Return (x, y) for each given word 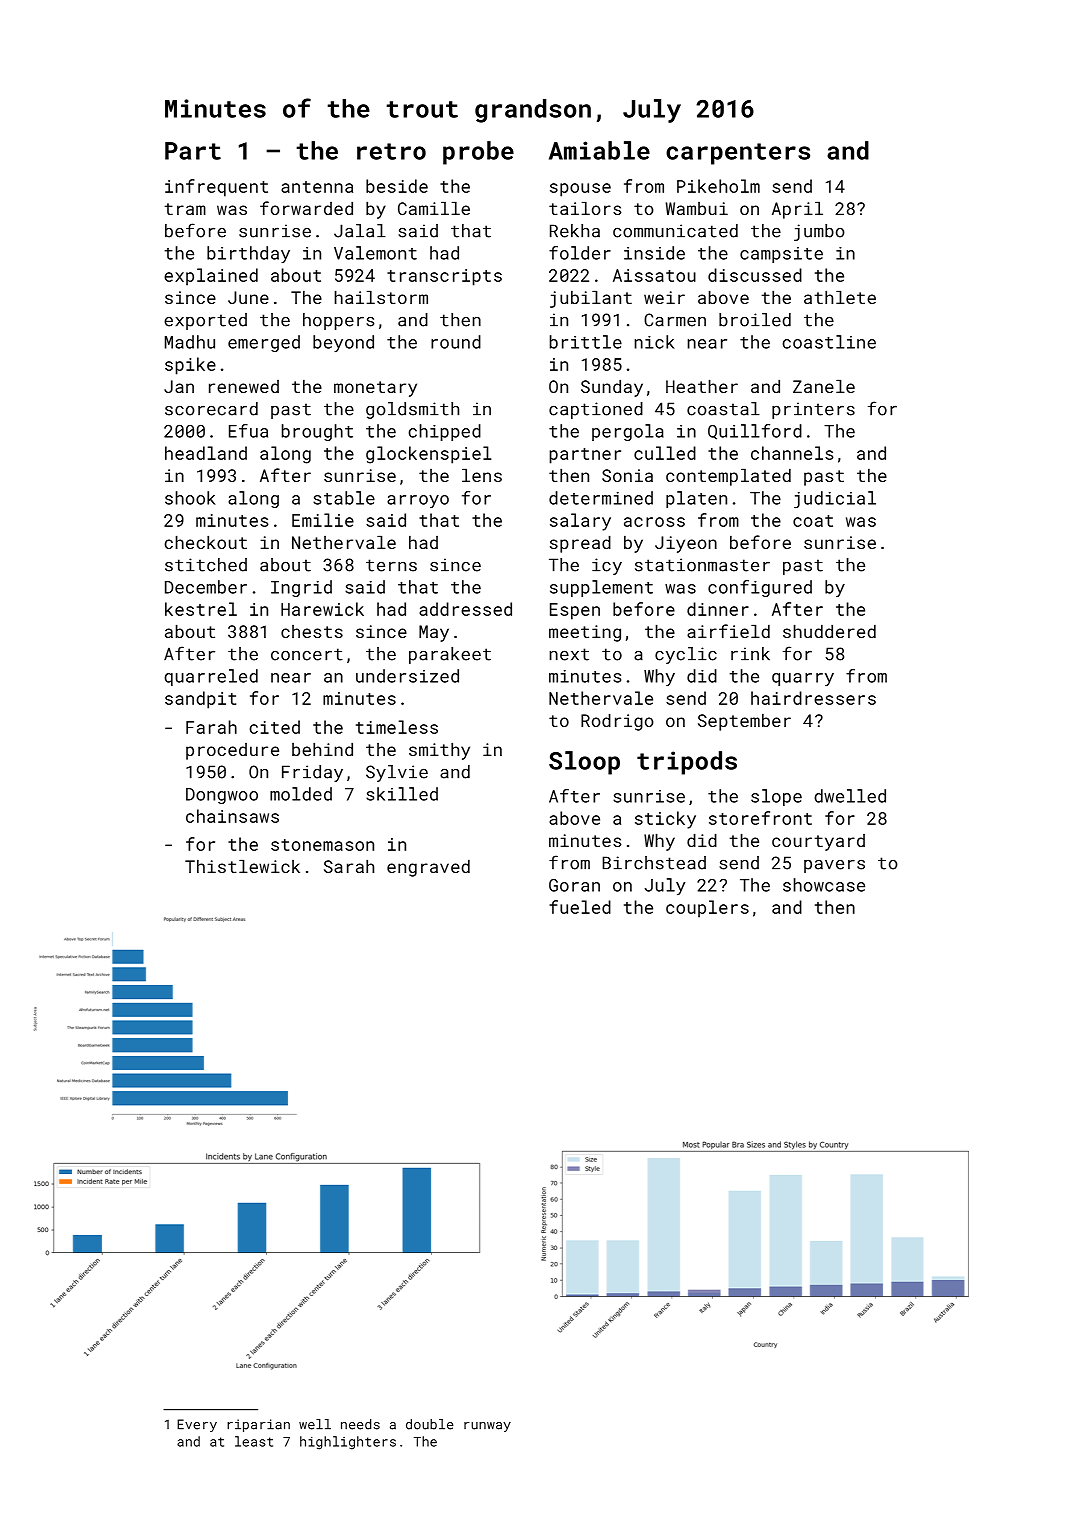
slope (776, 797)
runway (487, 1427)
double (430, 1424)
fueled (580, 907)
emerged (264, 343)
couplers (707, 909)
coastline (829, 342)
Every (197, 1425)
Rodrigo (617, 722)
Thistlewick (242, 866)
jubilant (591, 299)
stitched (206, 565)
